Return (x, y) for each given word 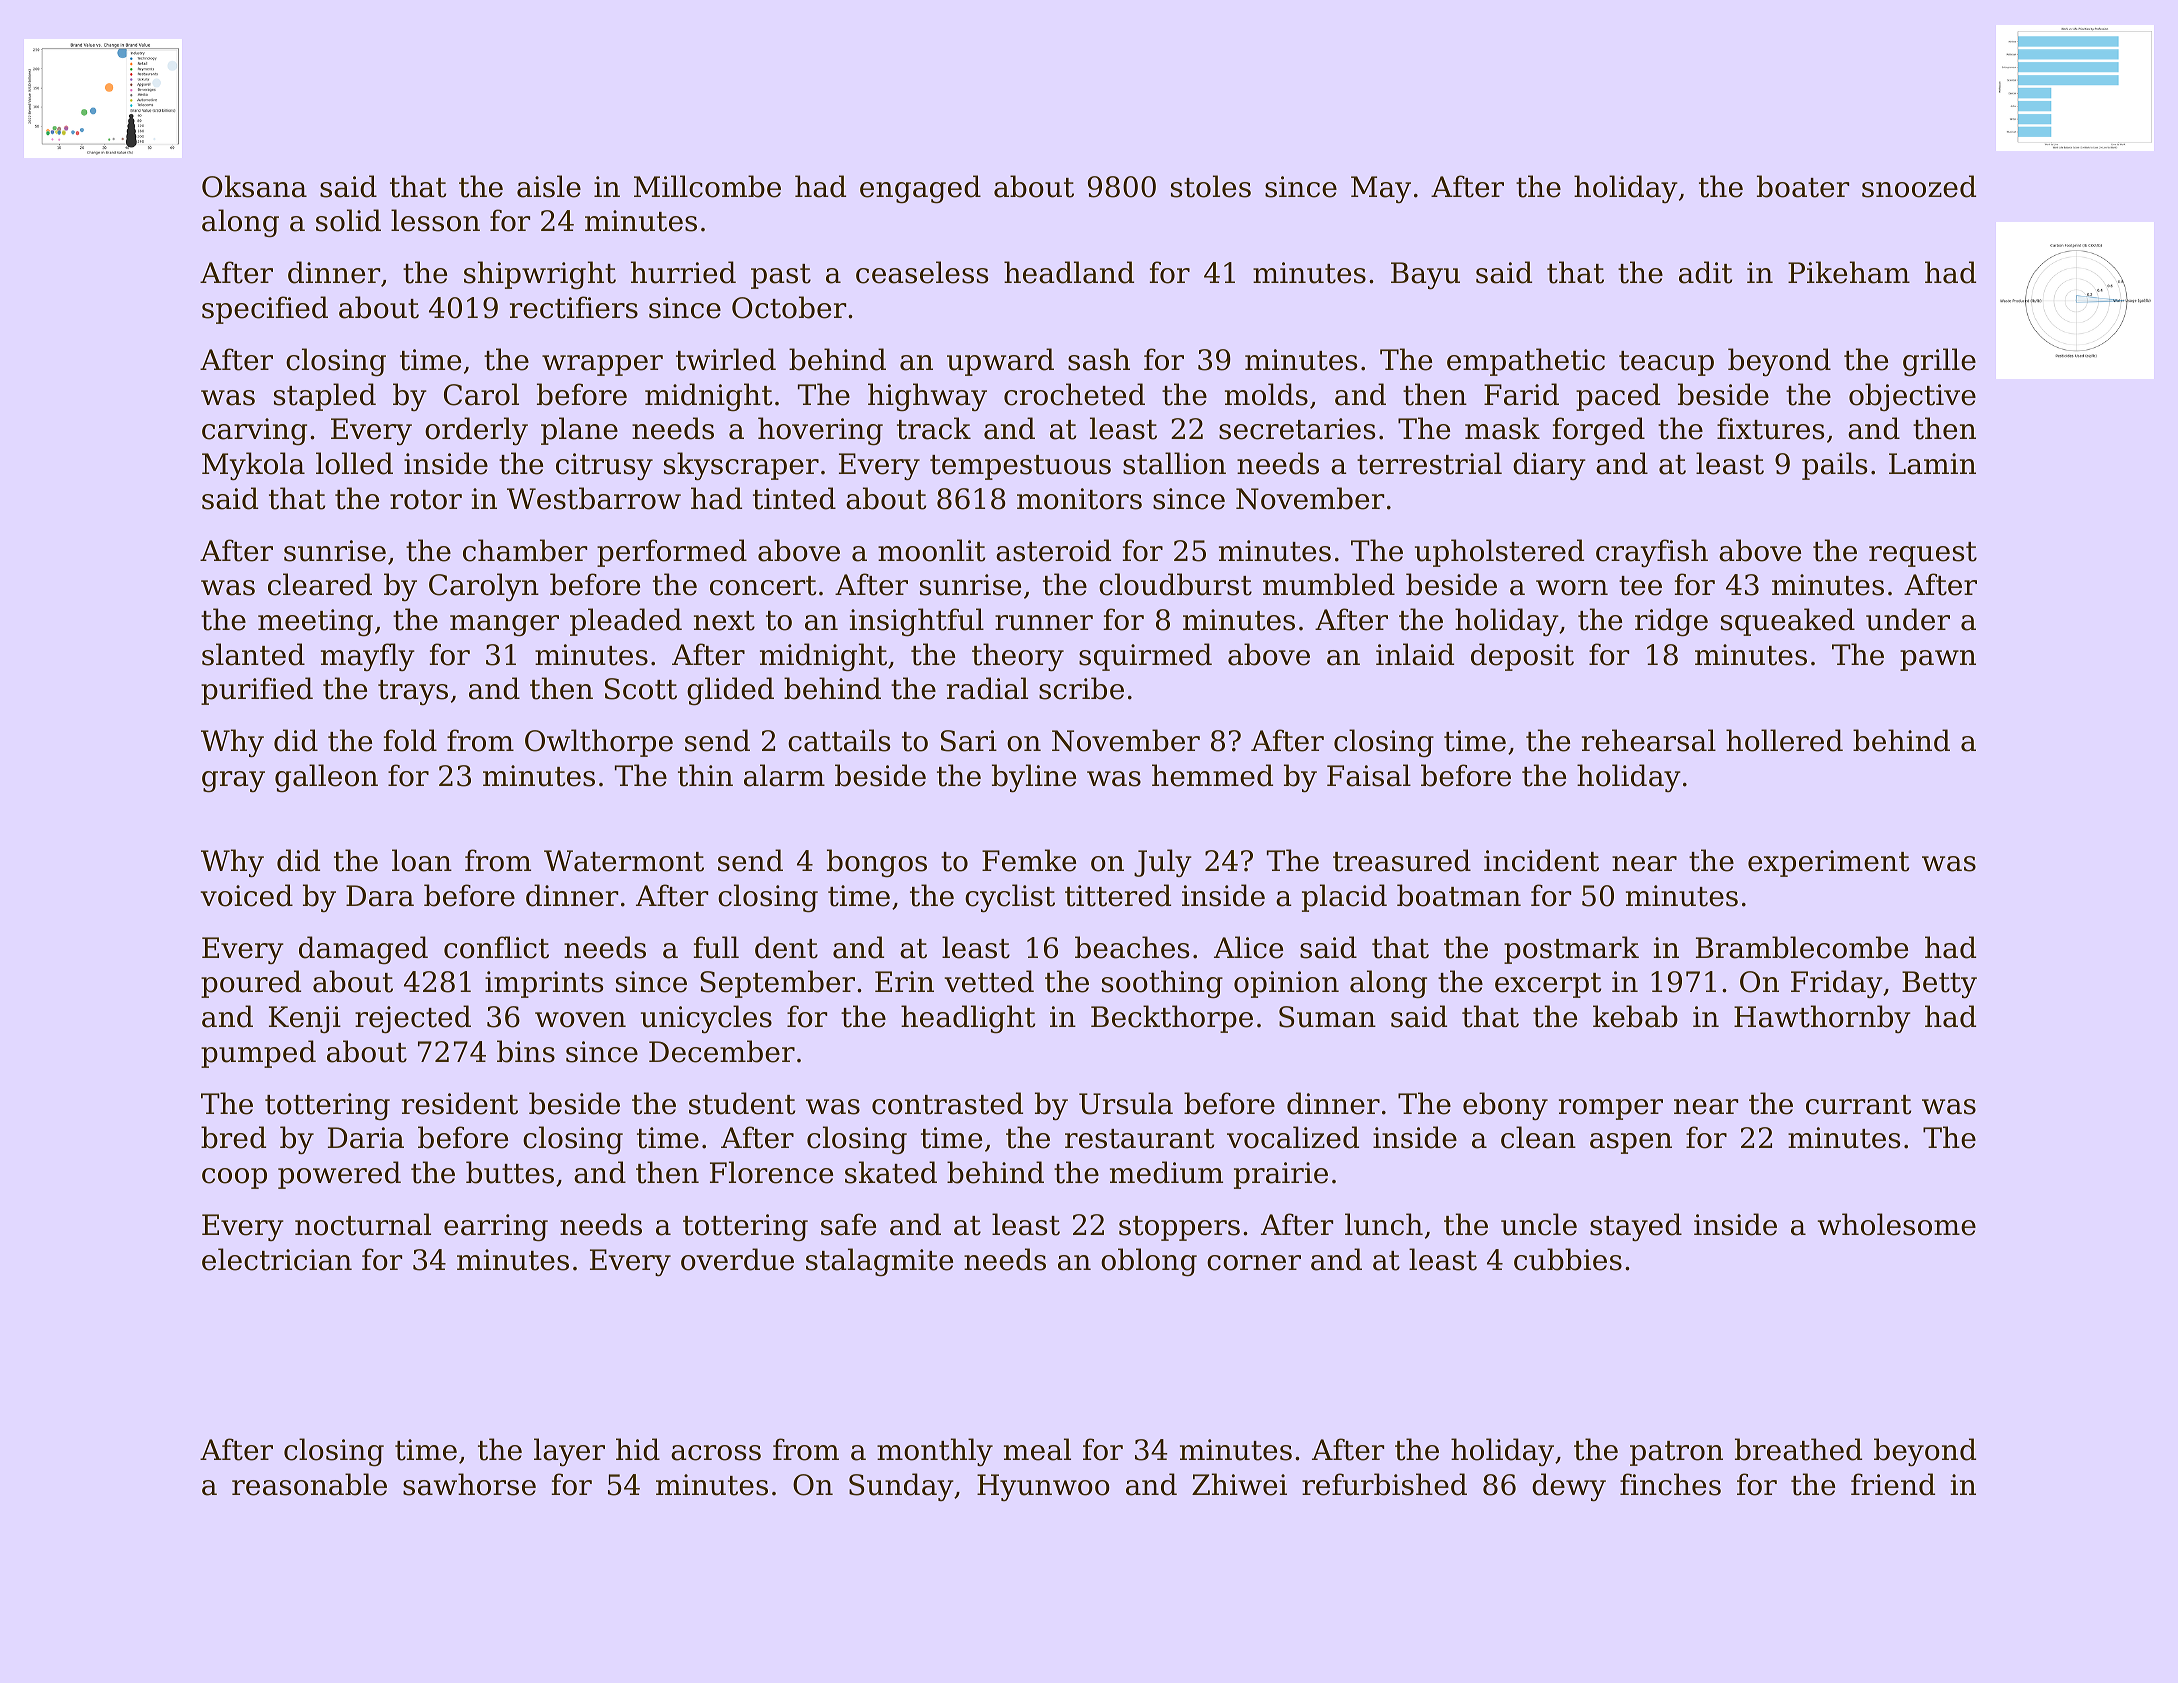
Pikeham (1849, 272)
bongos (877, 863)
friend (1893, 1484)
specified (265, 310)
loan (422, 860)
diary (1549, 466)
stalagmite (879, 1262)
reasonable (309, 1484)
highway (927, 397)
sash (1099, 359)
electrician (277, 1259)
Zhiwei (1239, 1484)
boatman (1459, 895)
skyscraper (741, 466)
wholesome (1897, 1224)
